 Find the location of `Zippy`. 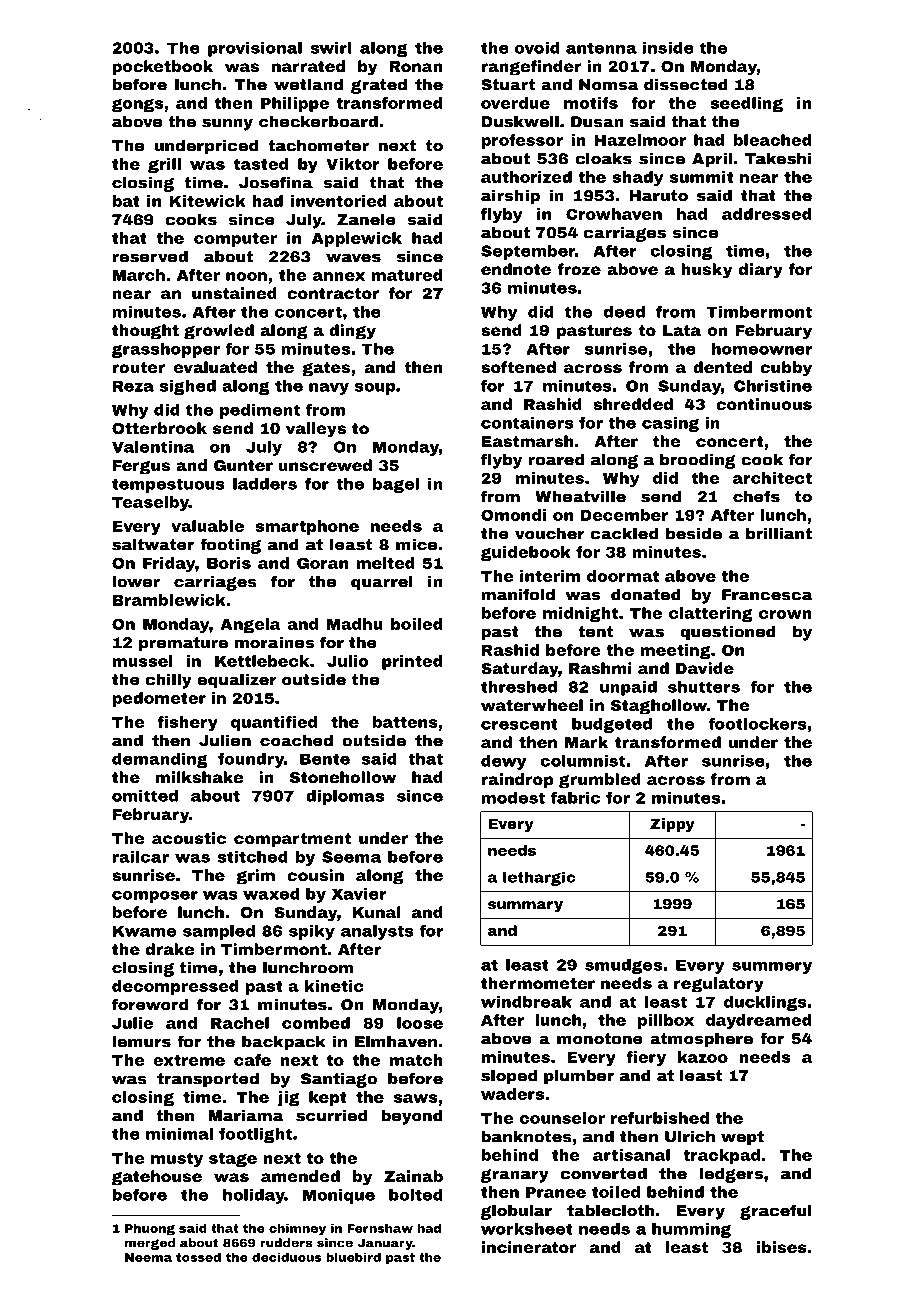

Zippy is located at coordinates (672, 825).
